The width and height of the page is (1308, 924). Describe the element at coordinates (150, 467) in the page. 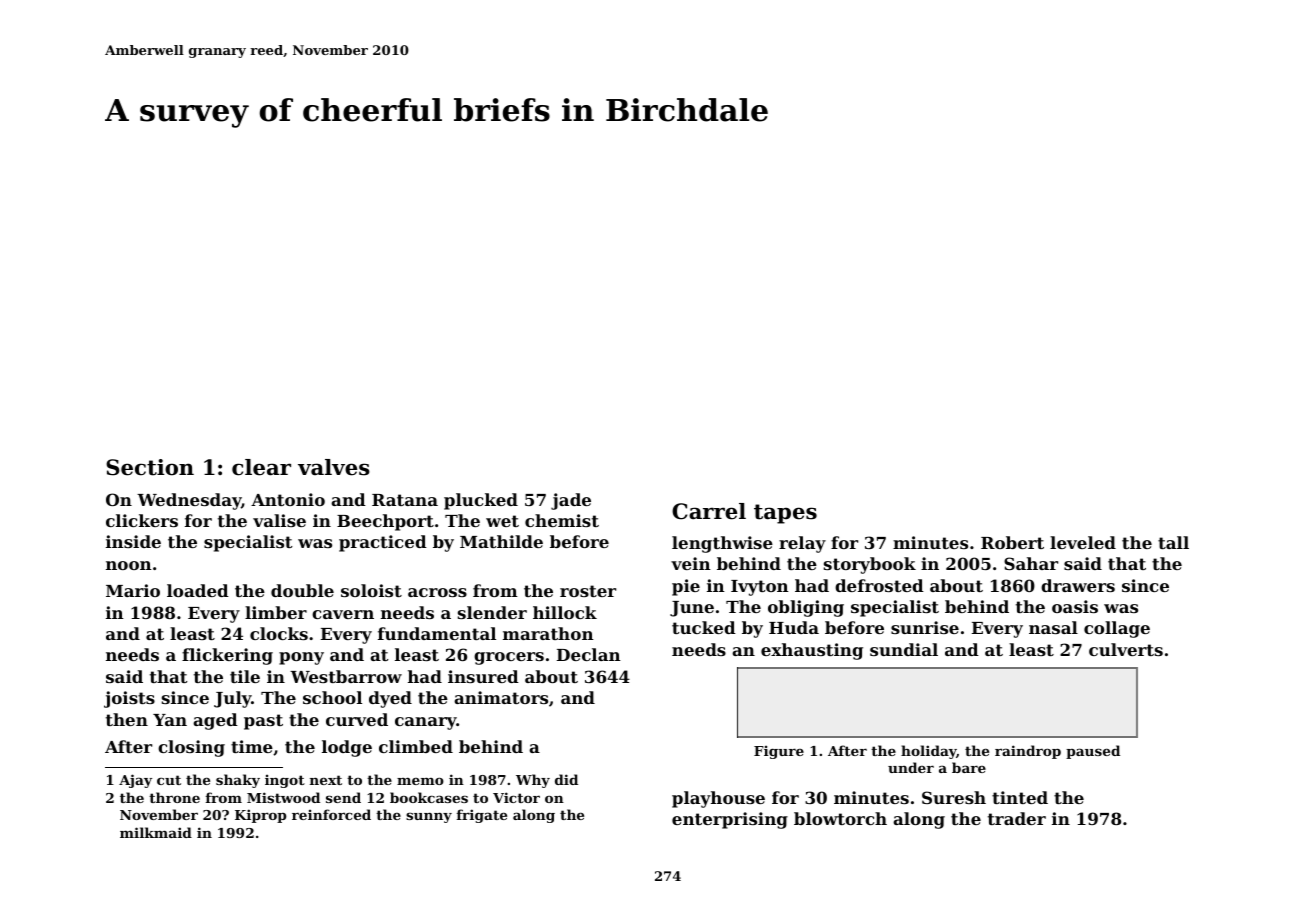

I see `Section` at that location.
